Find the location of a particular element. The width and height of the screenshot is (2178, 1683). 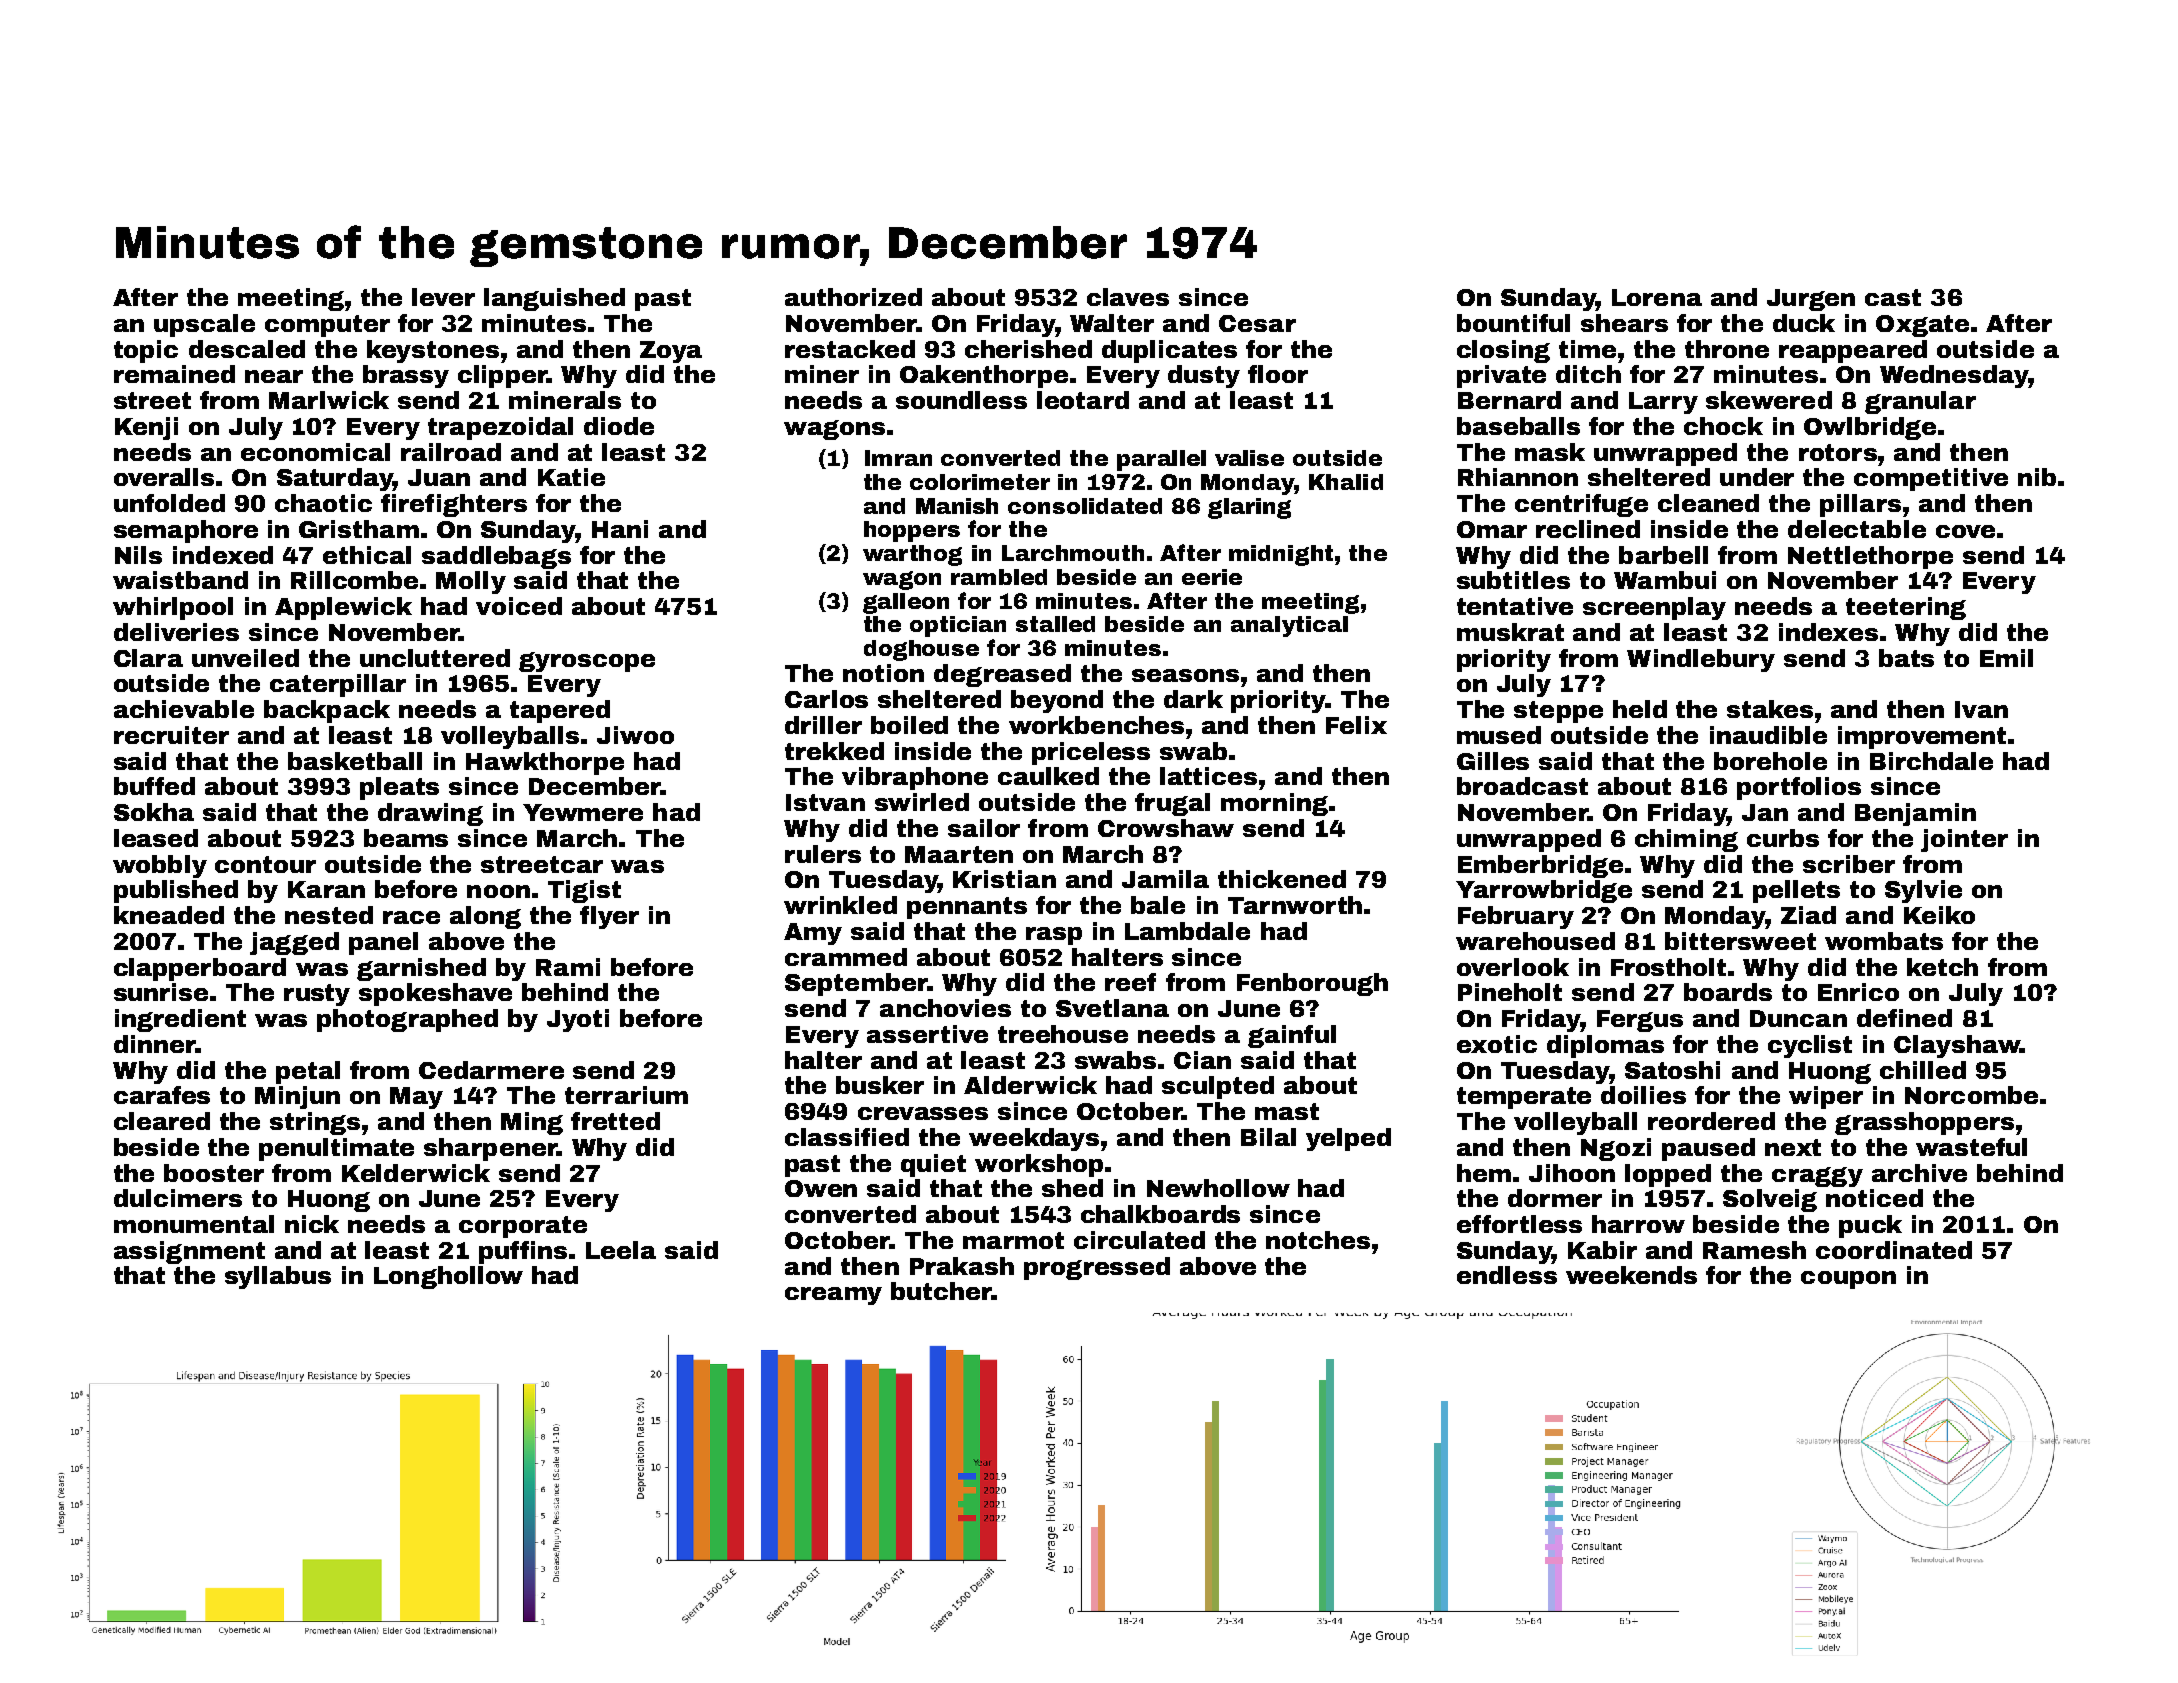

thickened is located at coordinates (1282, 879).
